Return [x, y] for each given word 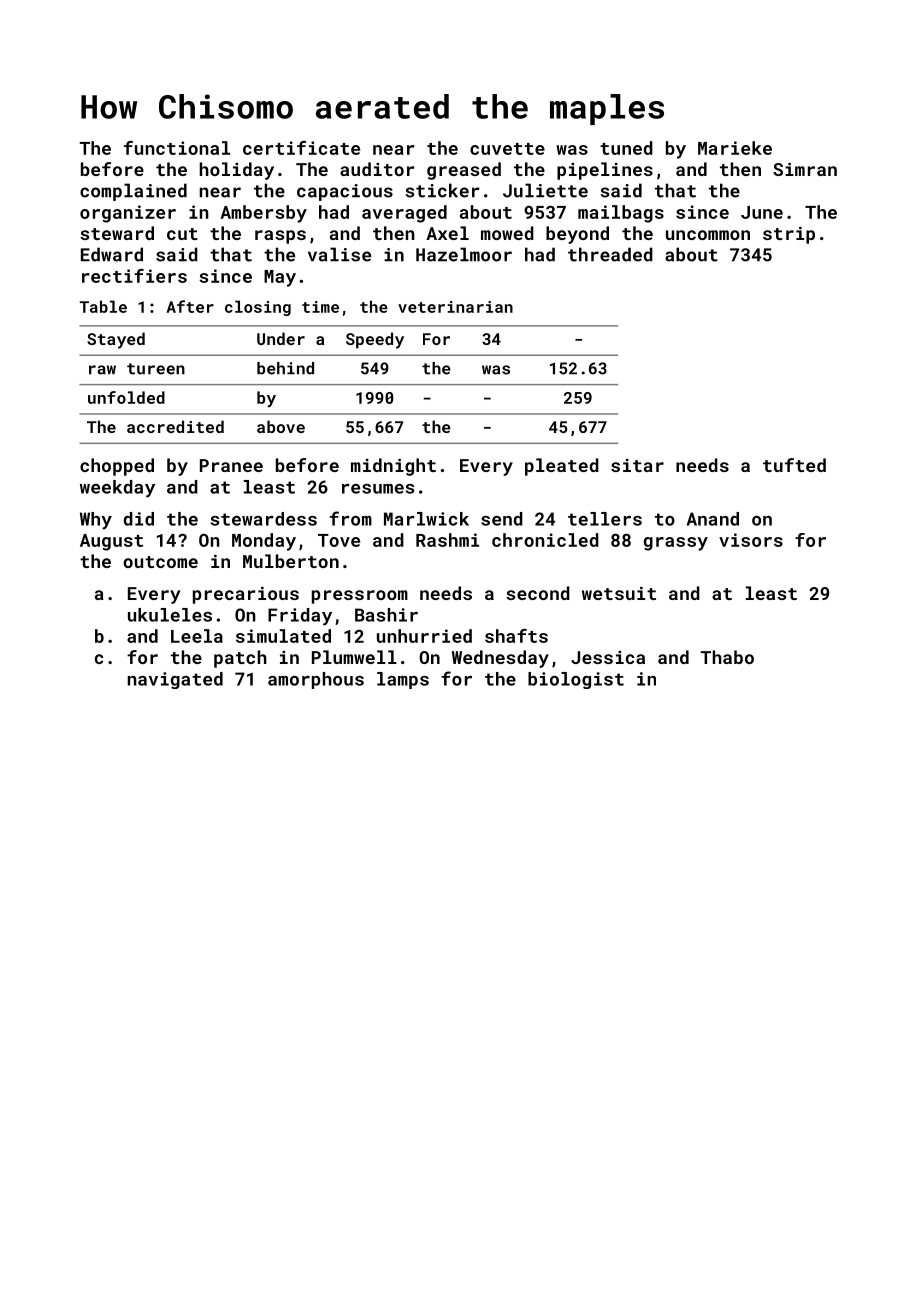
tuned [626, 148]
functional [177, 148]
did [139, 519]
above [281, 426]
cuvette [507, 149]
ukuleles [170, 615]
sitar [637, 465]
